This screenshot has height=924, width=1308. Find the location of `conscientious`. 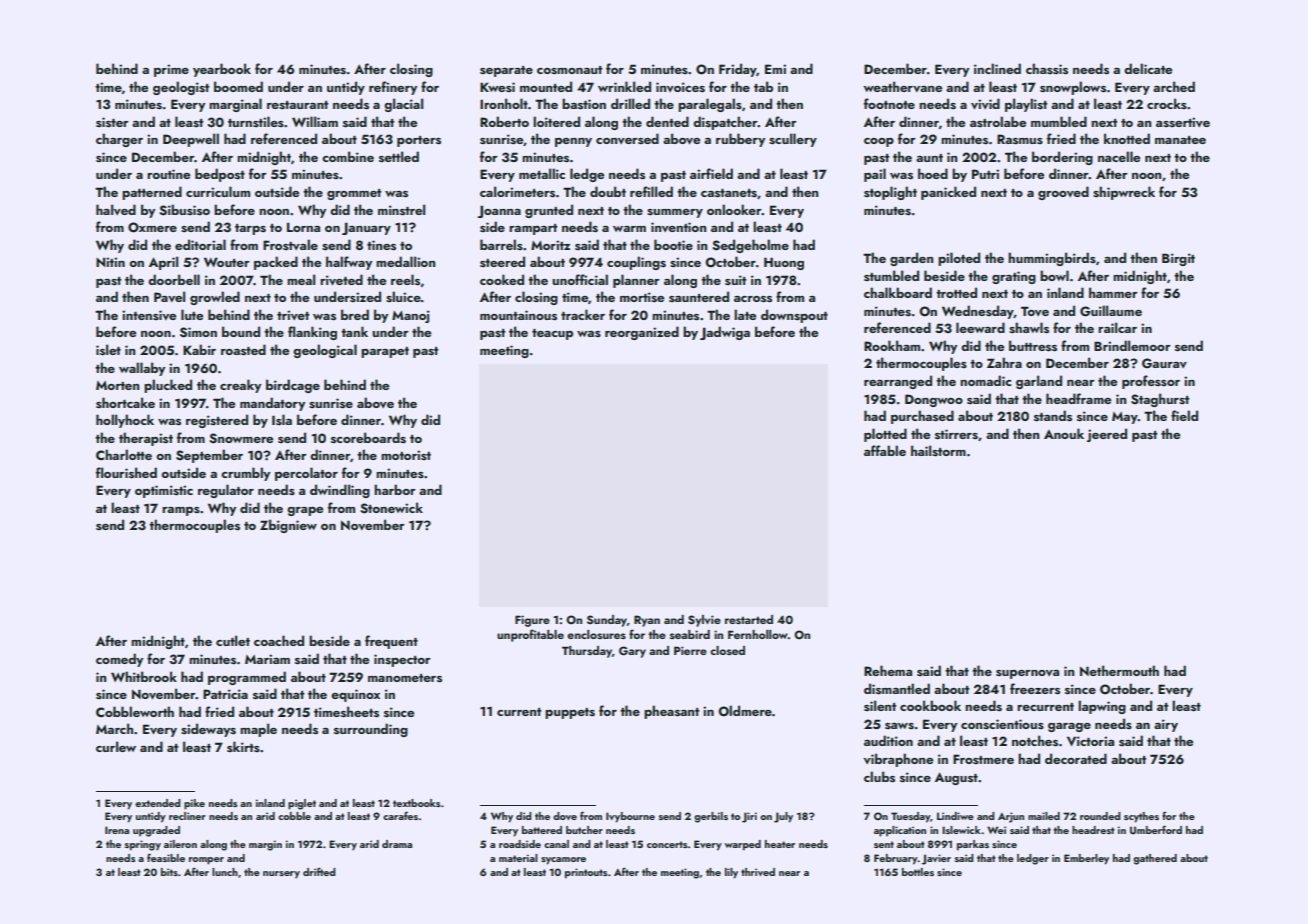

conscientious is located at coordinates (1002, 724).
